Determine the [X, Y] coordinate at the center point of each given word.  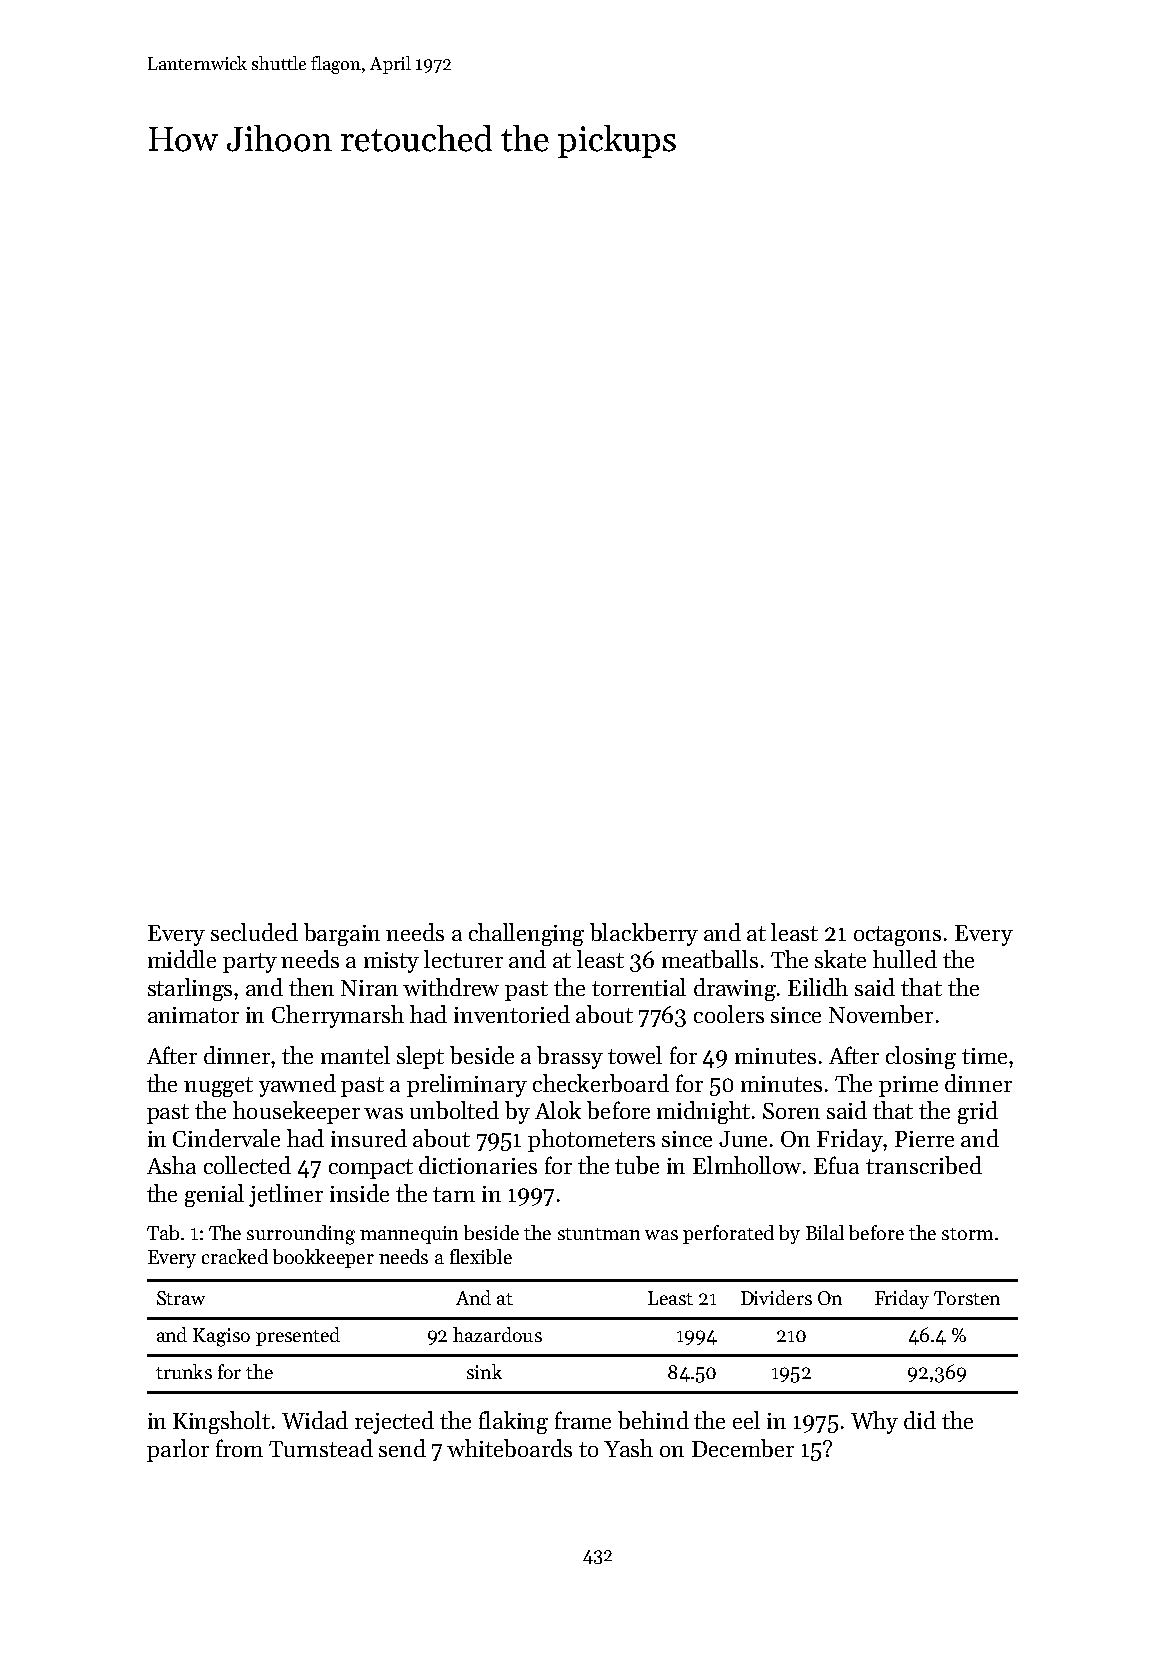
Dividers [776, 1297]
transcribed [924, 1165]
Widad [315, 1420]
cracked [235, 1256]
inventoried [512, 1014]
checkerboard [601, 1083]
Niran [369, 988]
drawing [735, 989]
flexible [481, 1256]
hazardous [497, 1334]
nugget [218, 1087]
